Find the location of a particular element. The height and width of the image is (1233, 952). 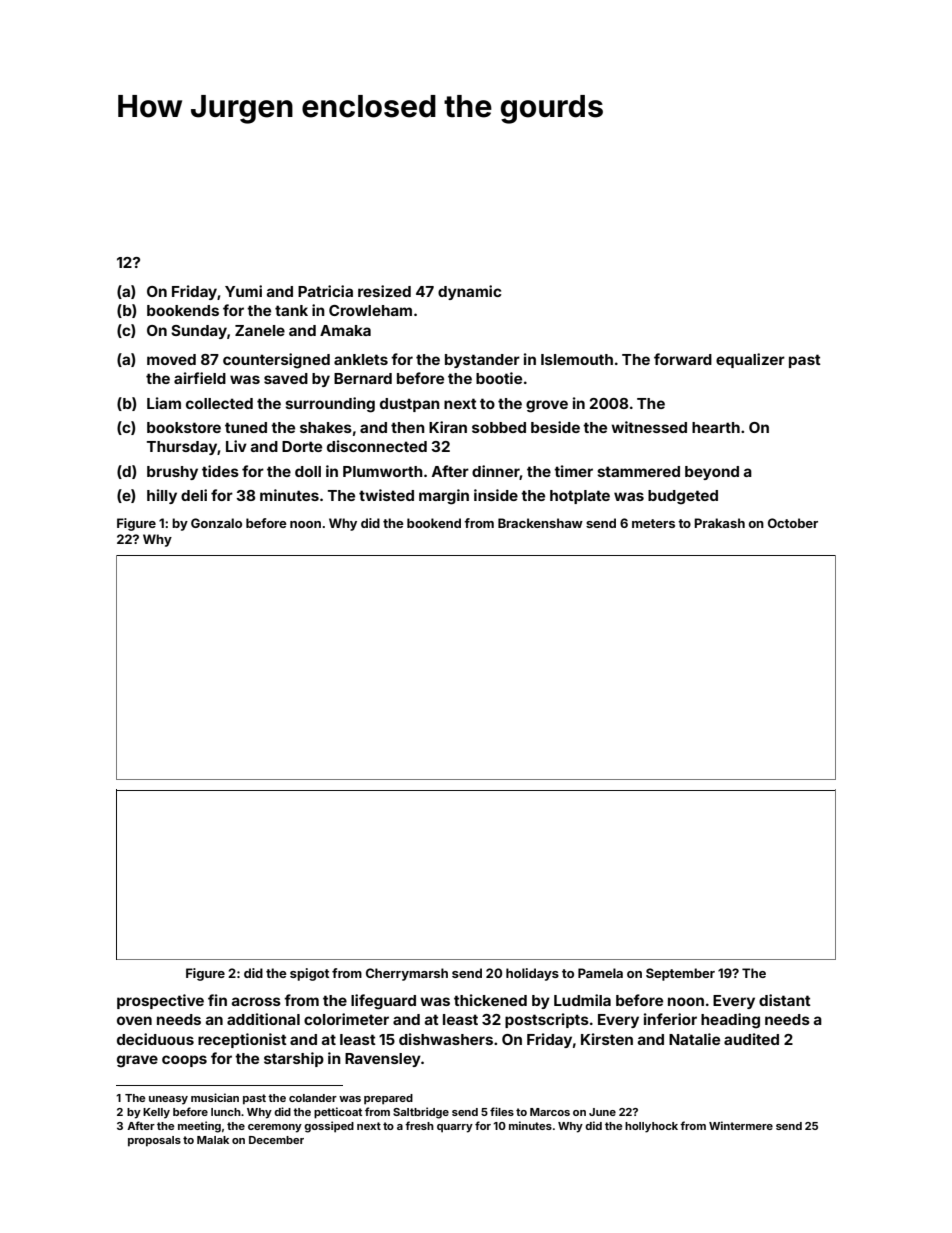

dynamic is located at coordinates (469, 292).
